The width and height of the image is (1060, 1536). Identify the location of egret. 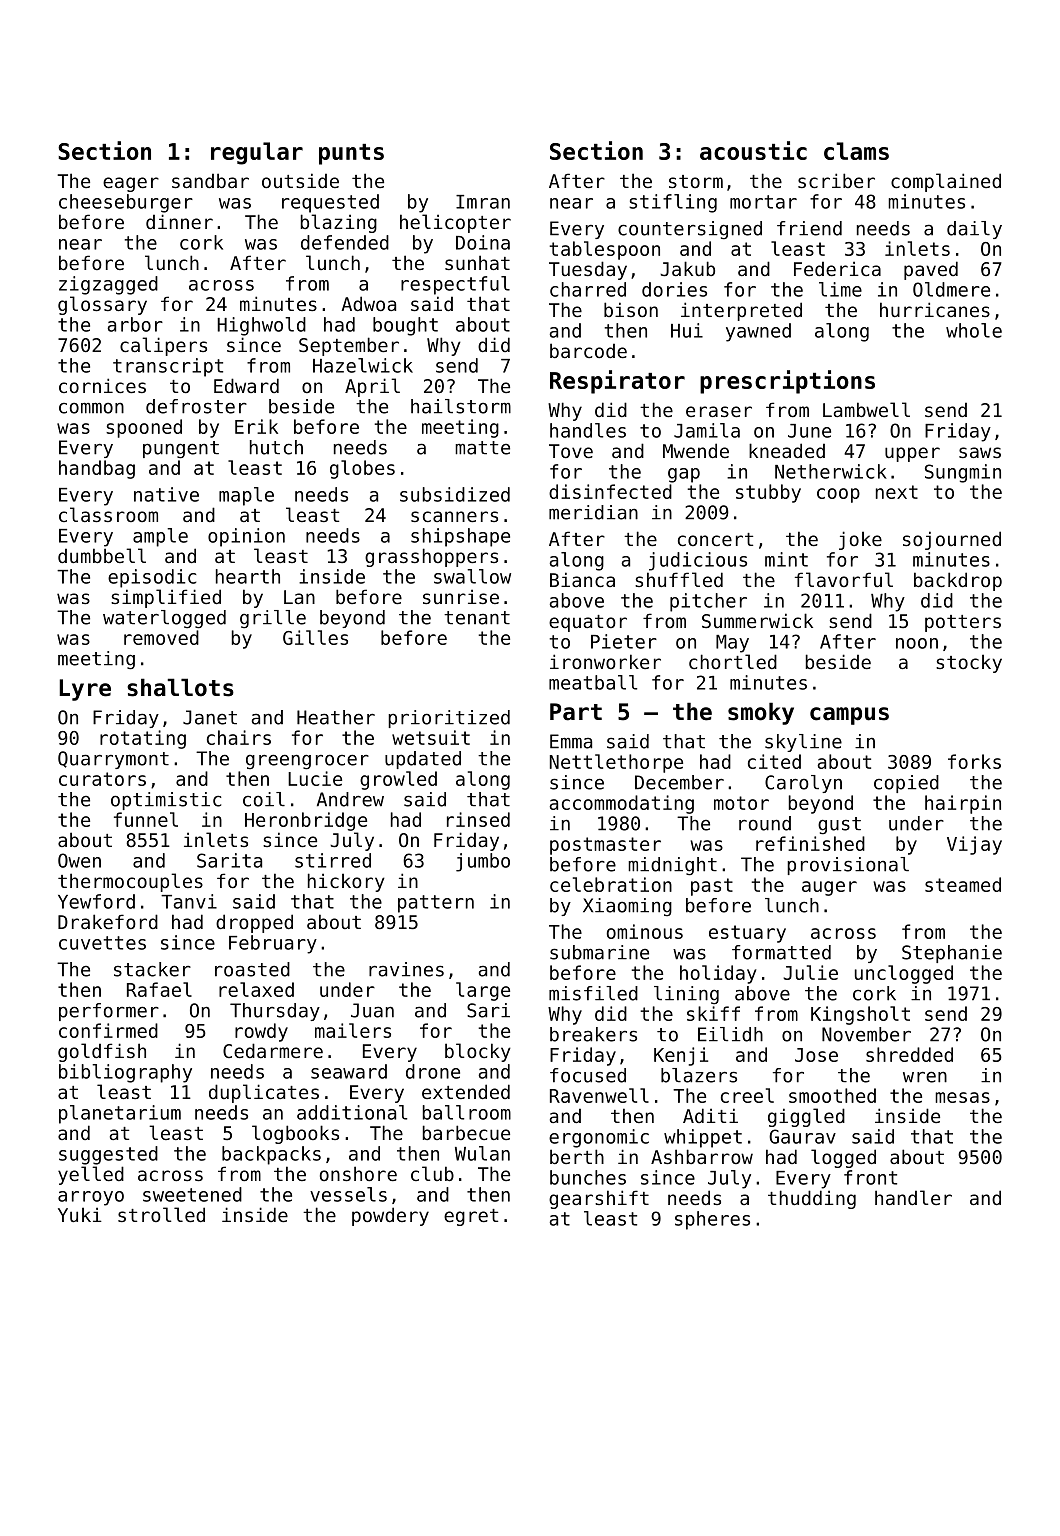
(471, 1217).
